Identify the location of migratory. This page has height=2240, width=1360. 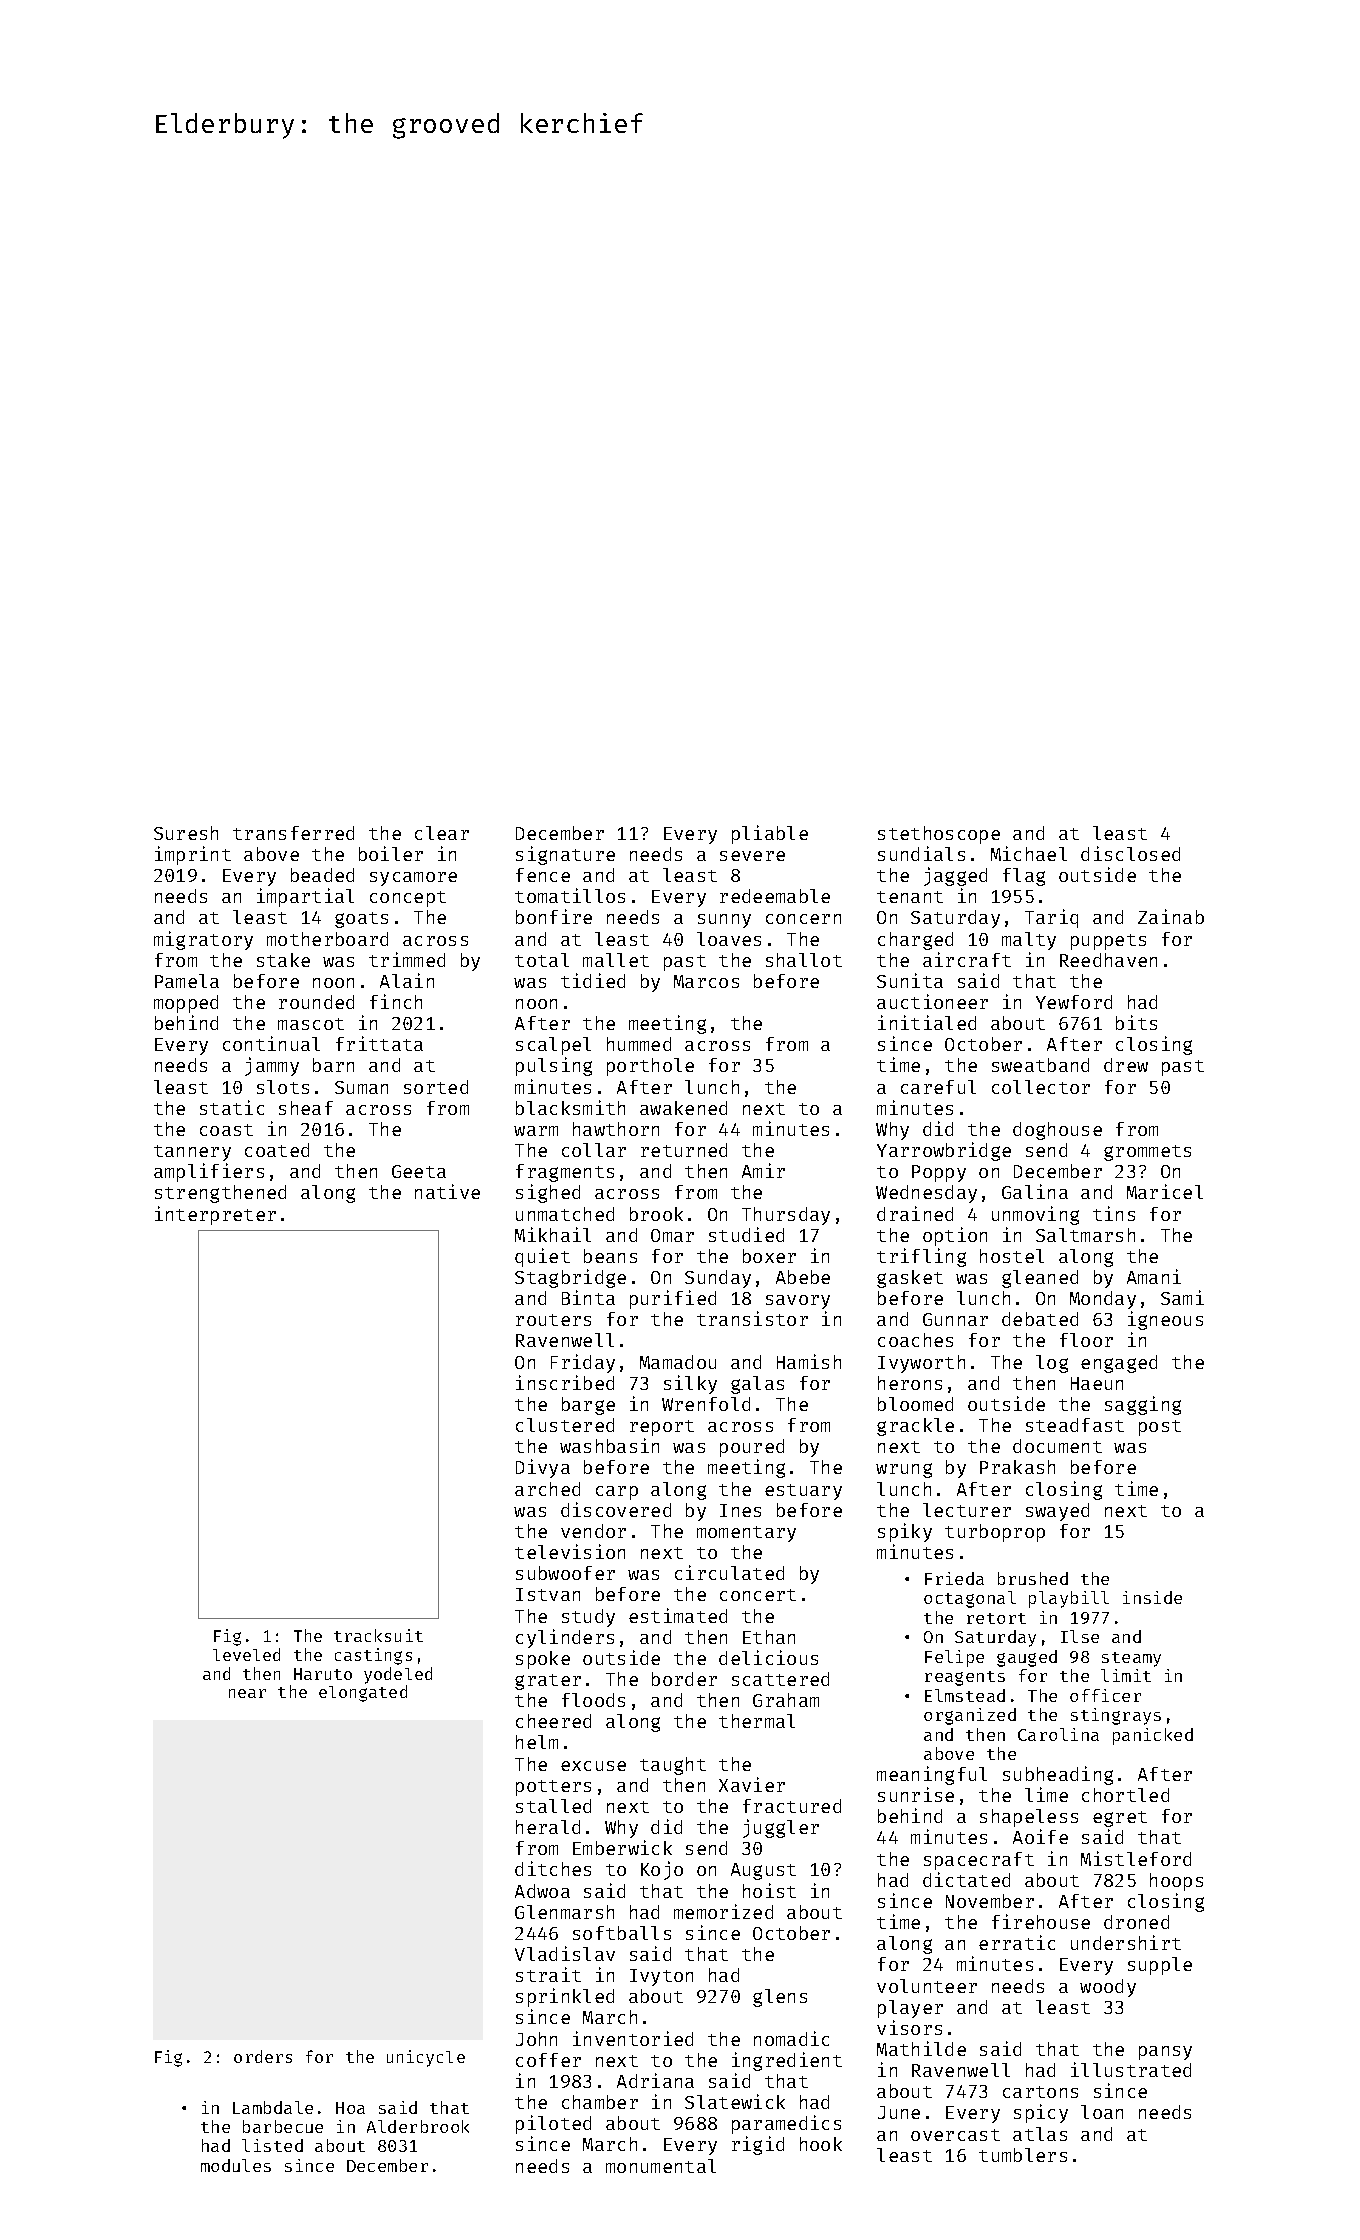
(203, 940).
